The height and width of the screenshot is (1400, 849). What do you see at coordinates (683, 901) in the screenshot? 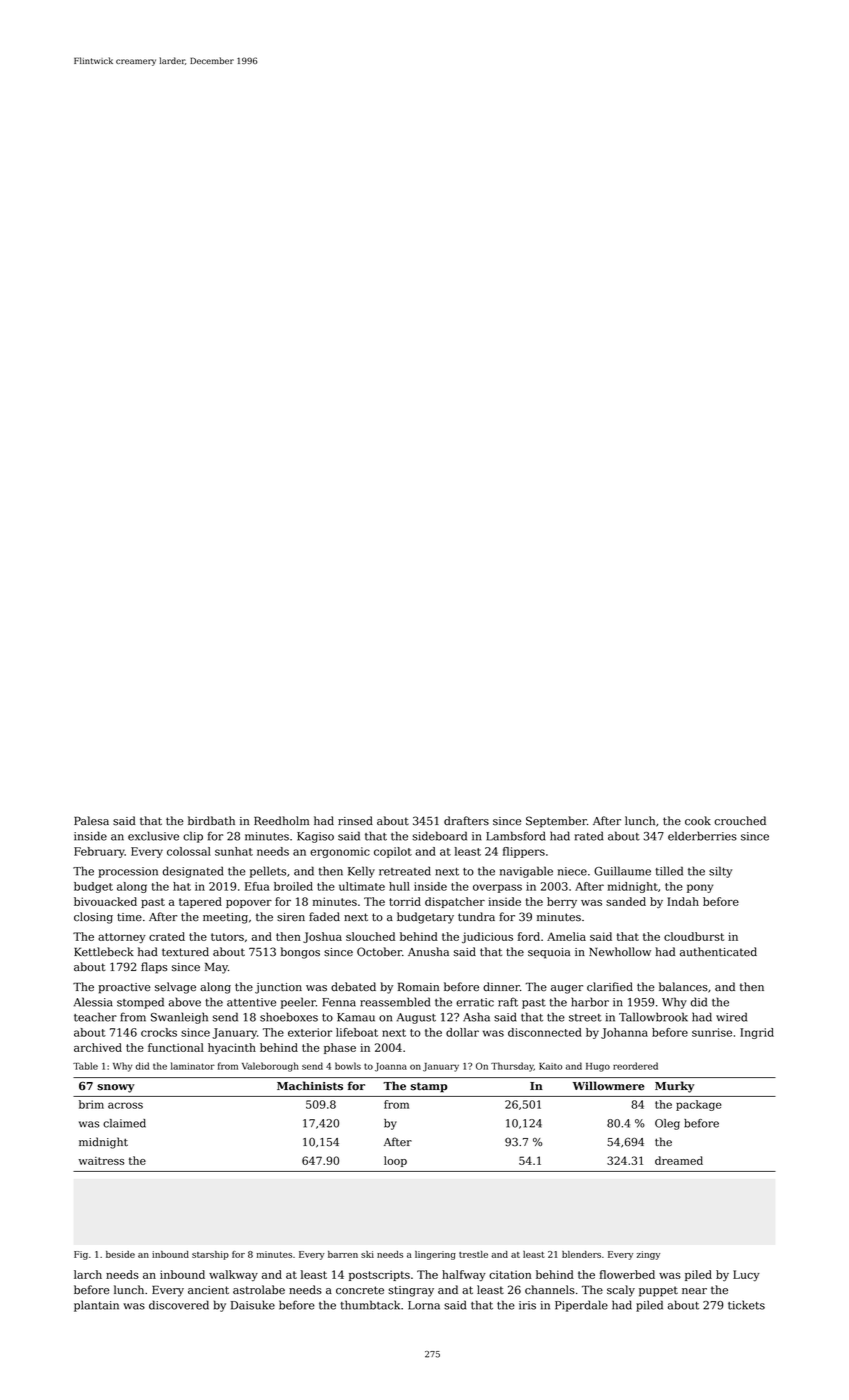
I see `Indah` at bounding box center [683, 901].
